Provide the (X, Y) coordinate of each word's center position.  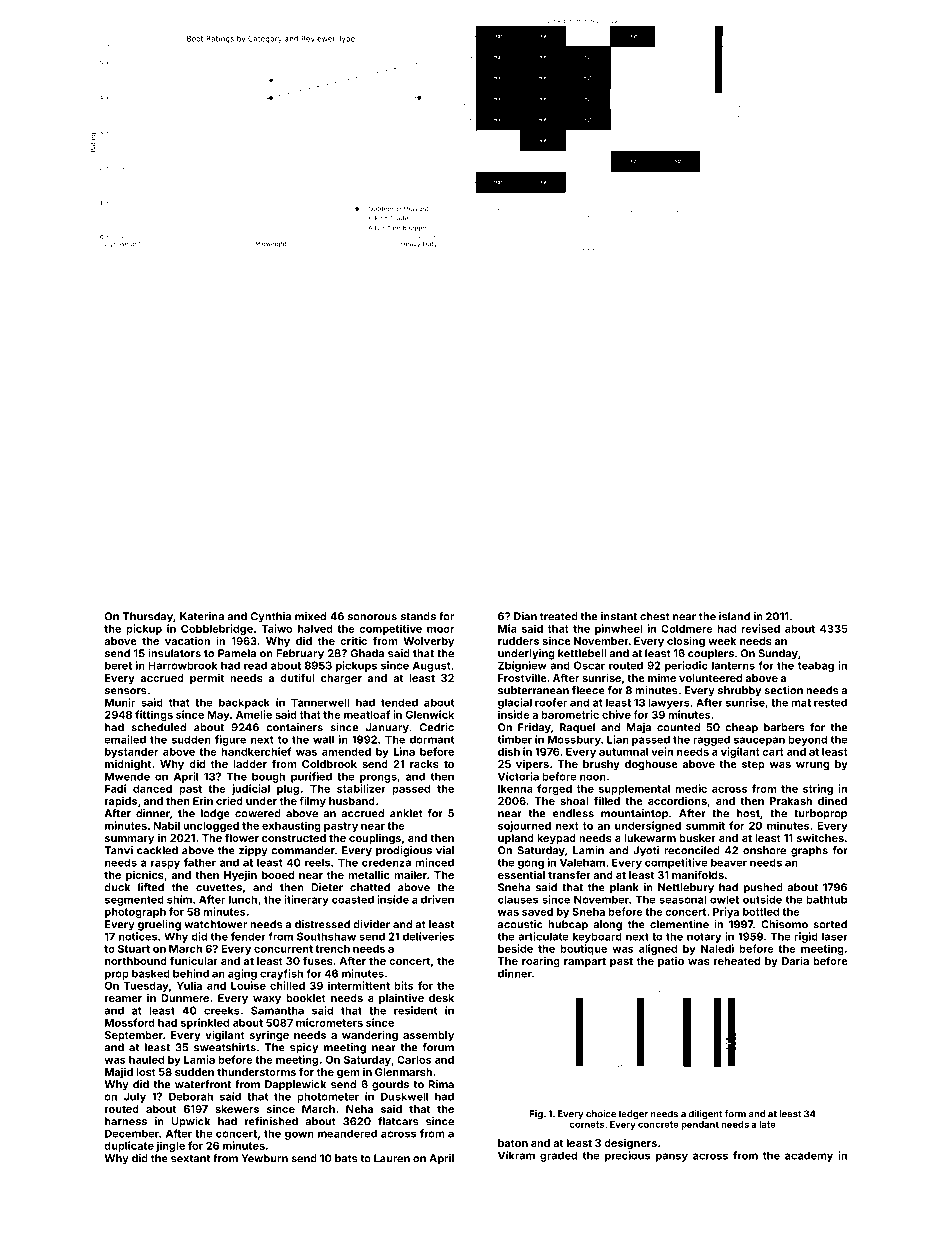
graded (558, 1156)
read (255, 665)
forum (438, 1047)
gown (299, 1135)
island (734, 616)
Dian (525, 616)
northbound (136, 961)
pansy (672, 1157)
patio (671, 961)
